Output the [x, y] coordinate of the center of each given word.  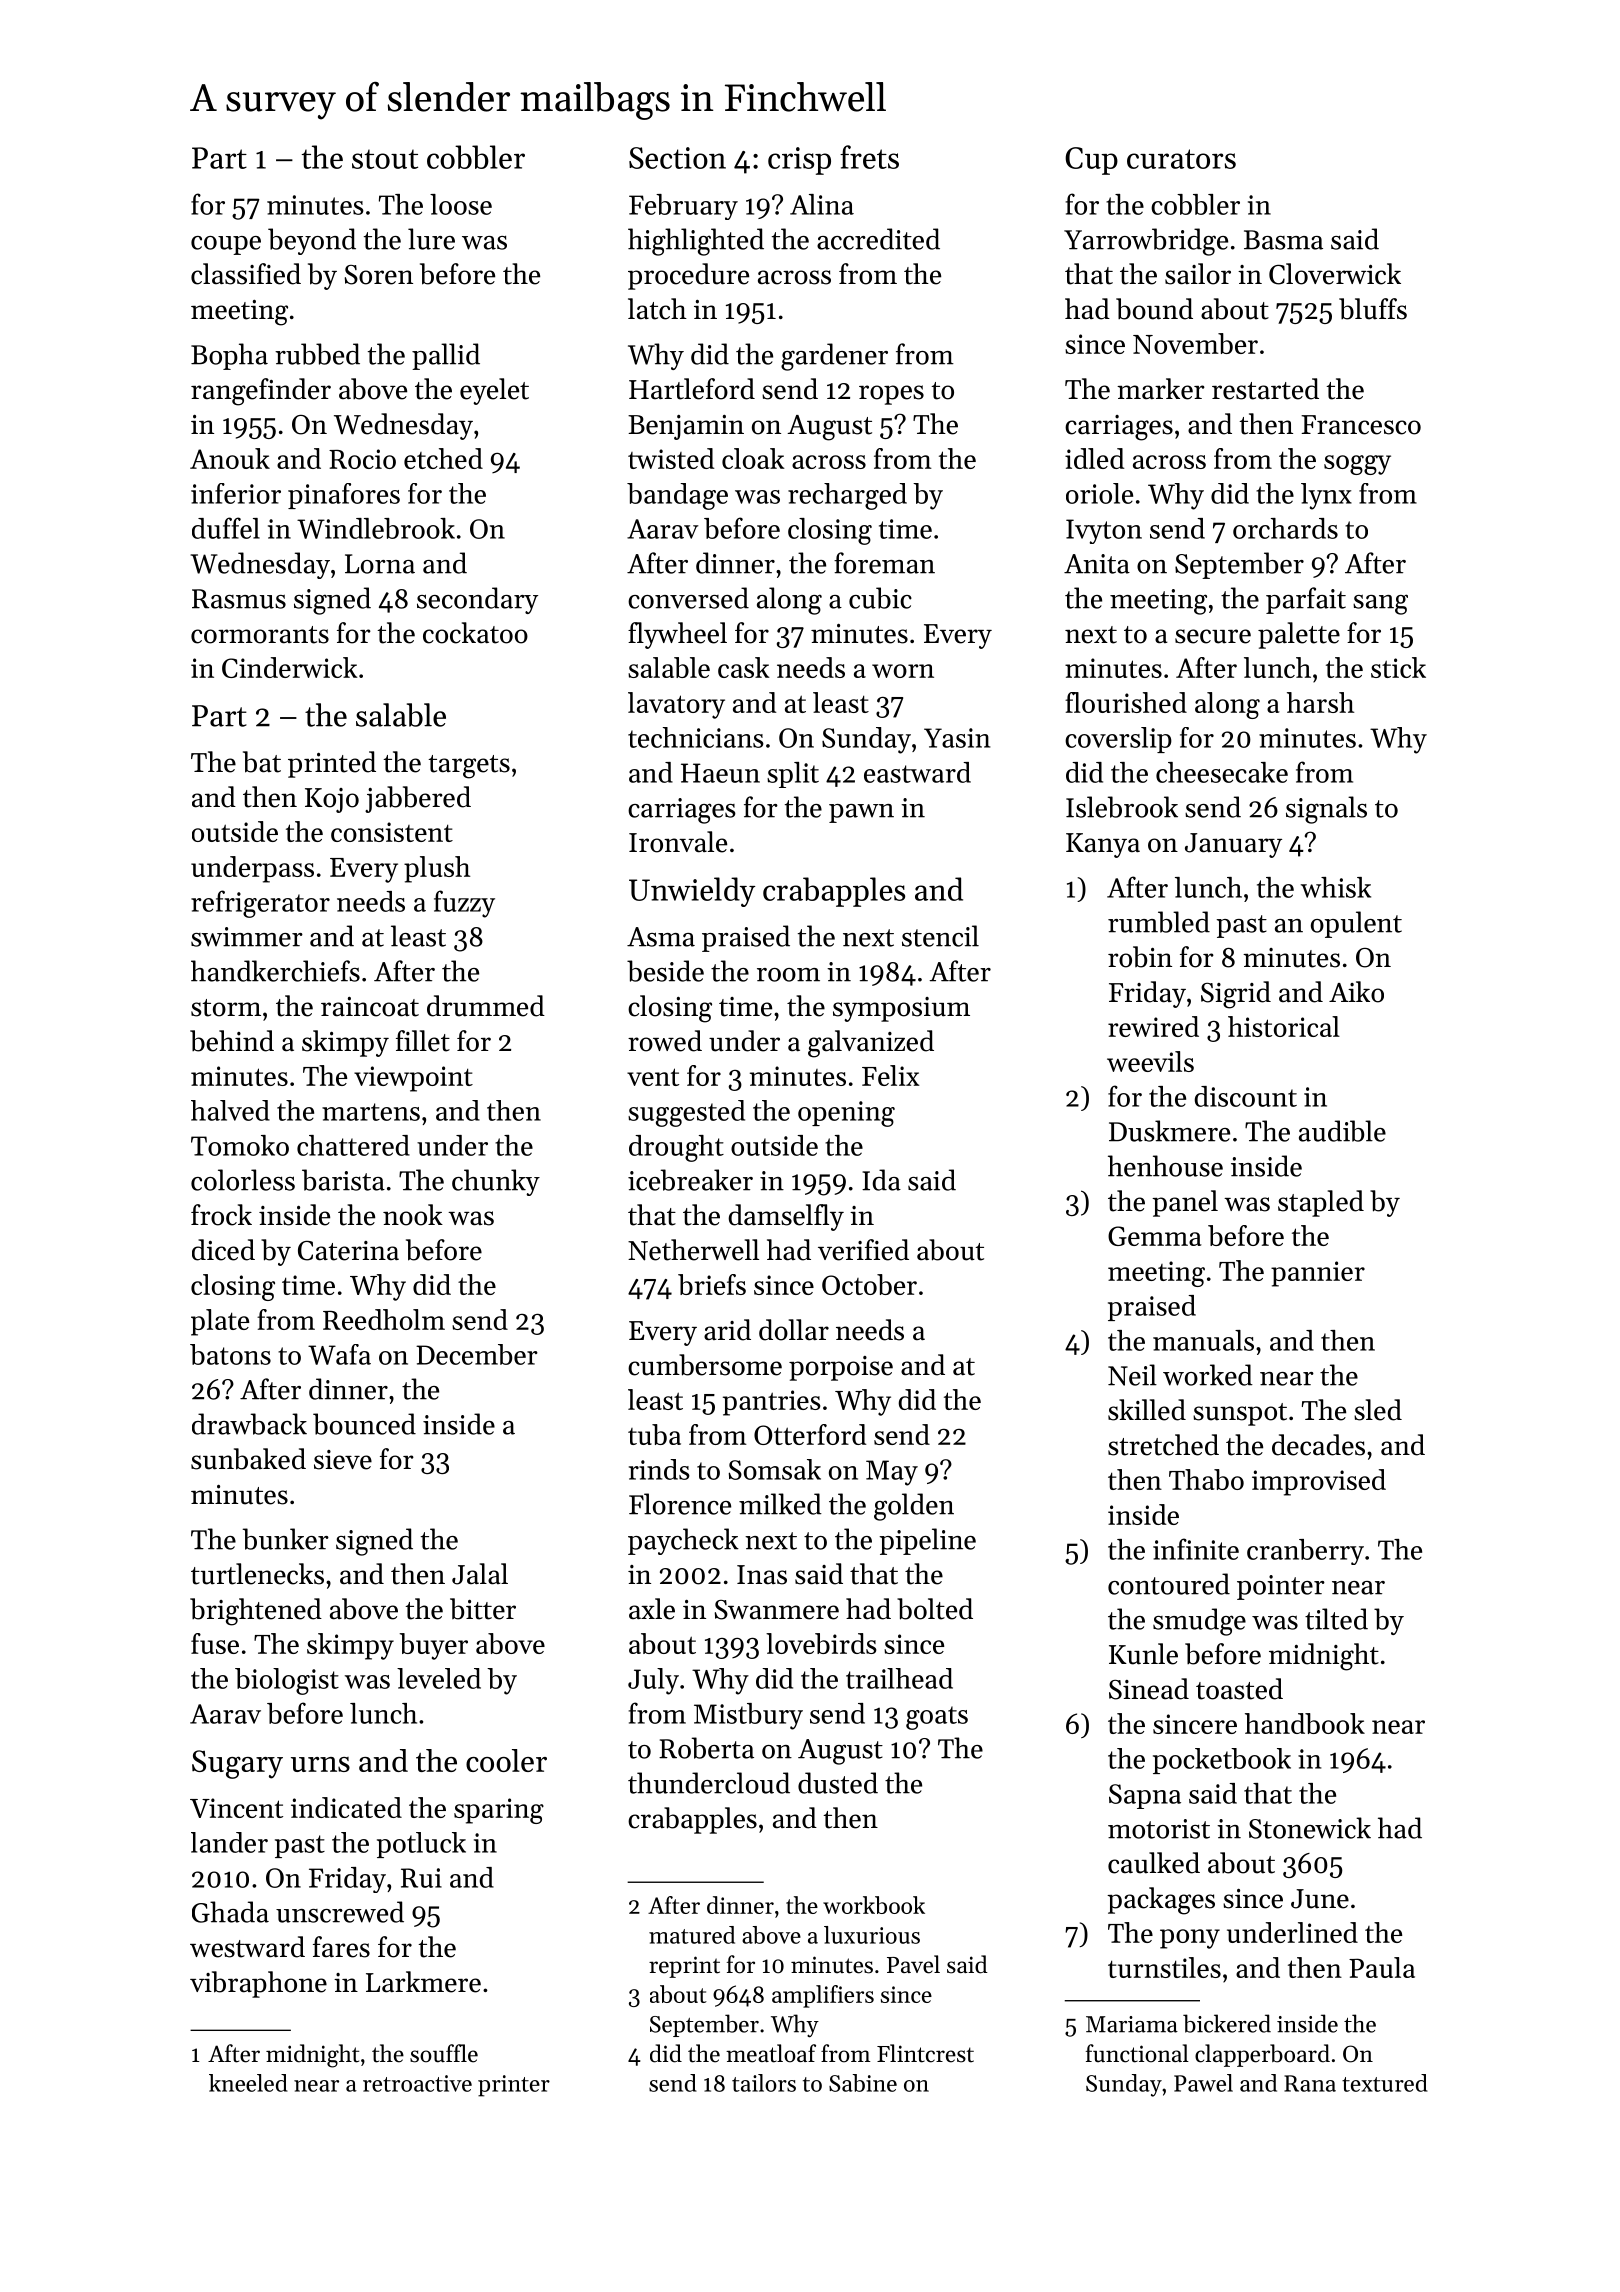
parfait [1306, 600]
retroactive [417, 2083]
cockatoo [475, 633]
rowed [665, 1041]
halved [230, 1110]
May [892, 1473]
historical [1284, 1026]
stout [385, 159]
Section [677, 158]
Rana [1310, 2083]
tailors [764, 2083]
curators [1181, 159]
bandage [677, 496]
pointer [1281, 1587]
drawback [249, 1424]
